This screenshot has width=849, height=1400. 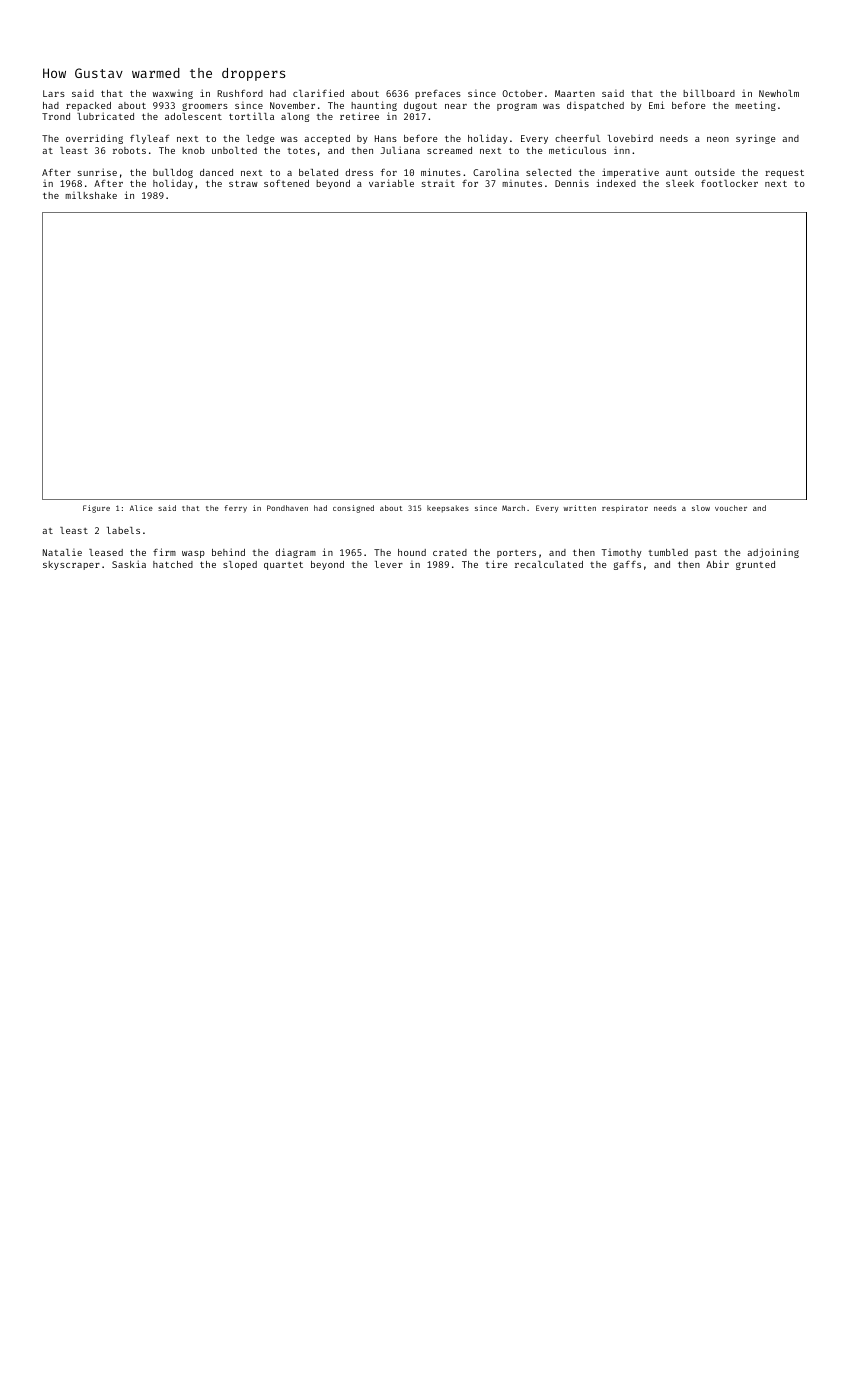 I want to click on Rushford, so click(x=240, y=93).
